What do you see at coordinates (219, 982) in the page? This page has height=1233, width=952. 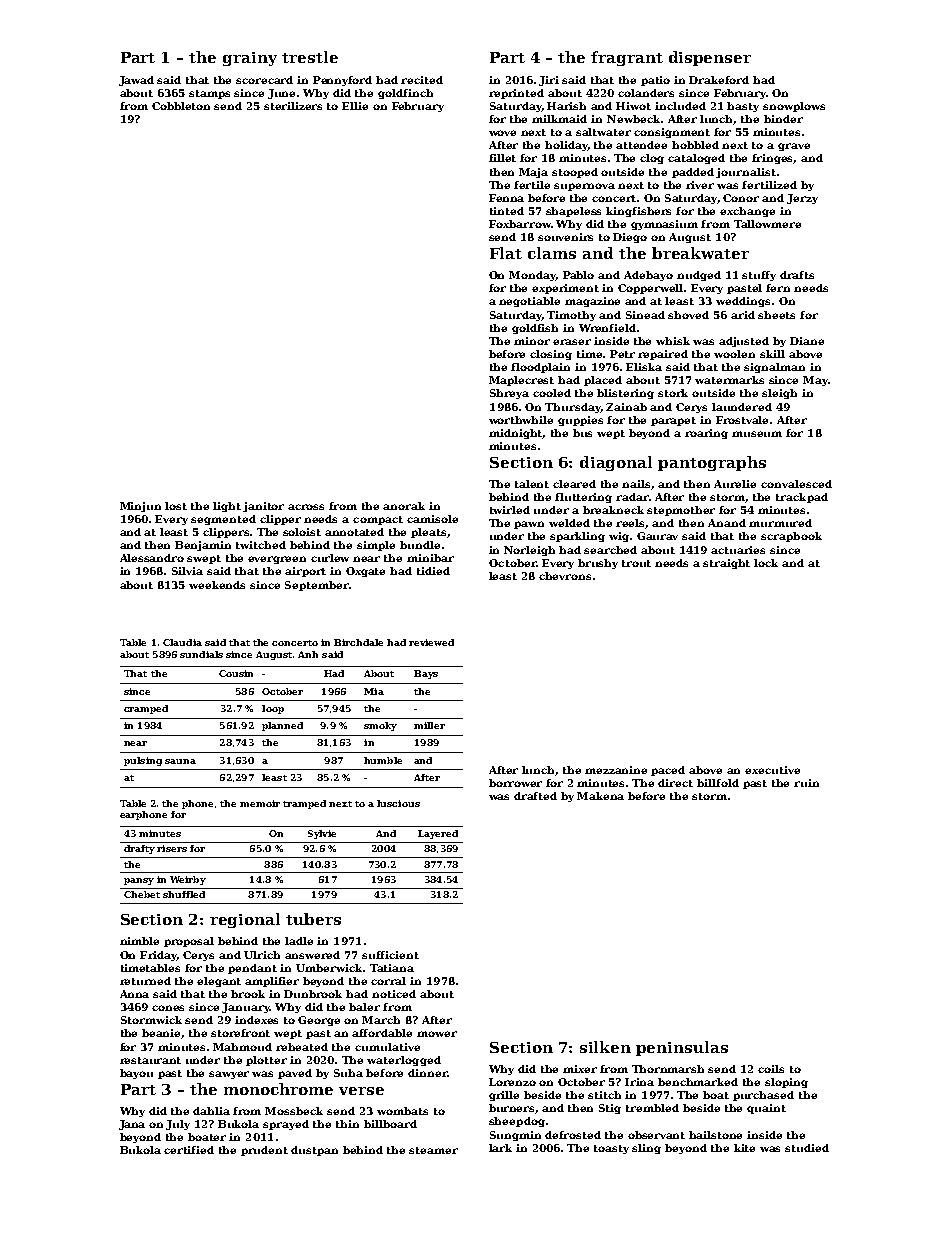 I see `elegant` at bounding box center [219, 982].
